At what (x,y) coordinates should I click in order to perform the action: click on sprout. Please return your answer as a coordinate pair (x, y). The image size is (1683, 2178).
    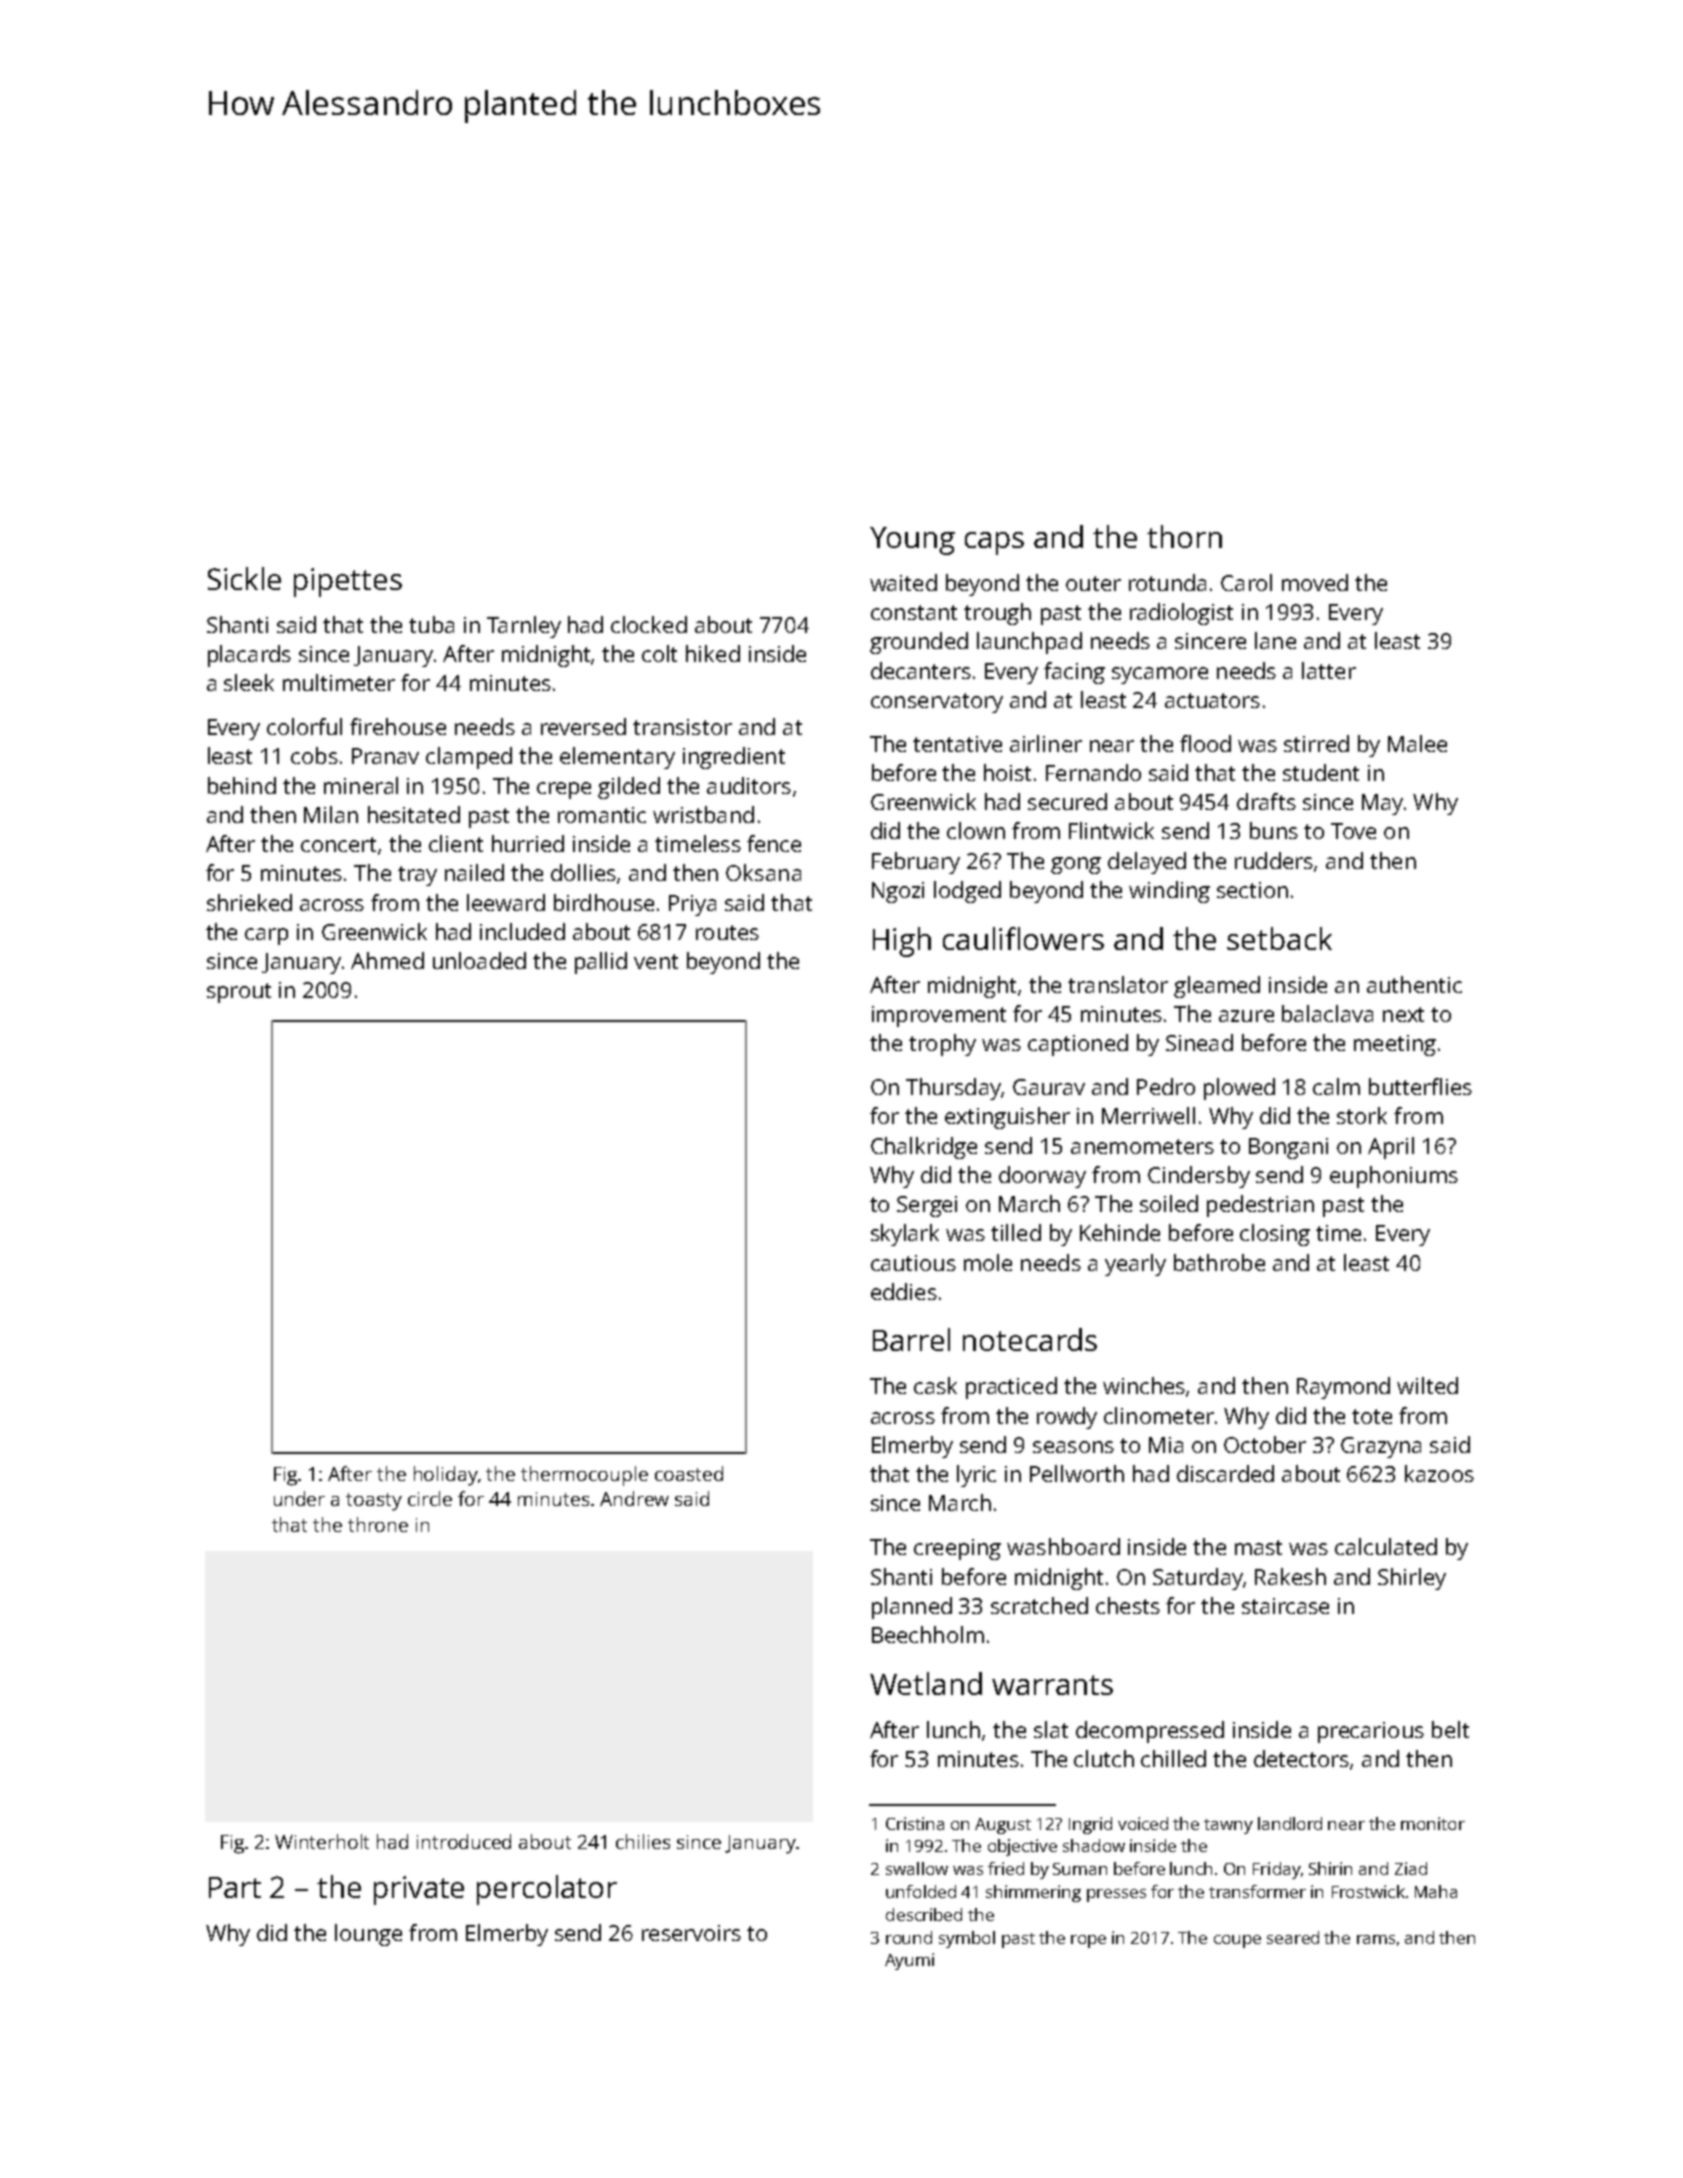
    Looking at the image, I should click on (239, 993).
